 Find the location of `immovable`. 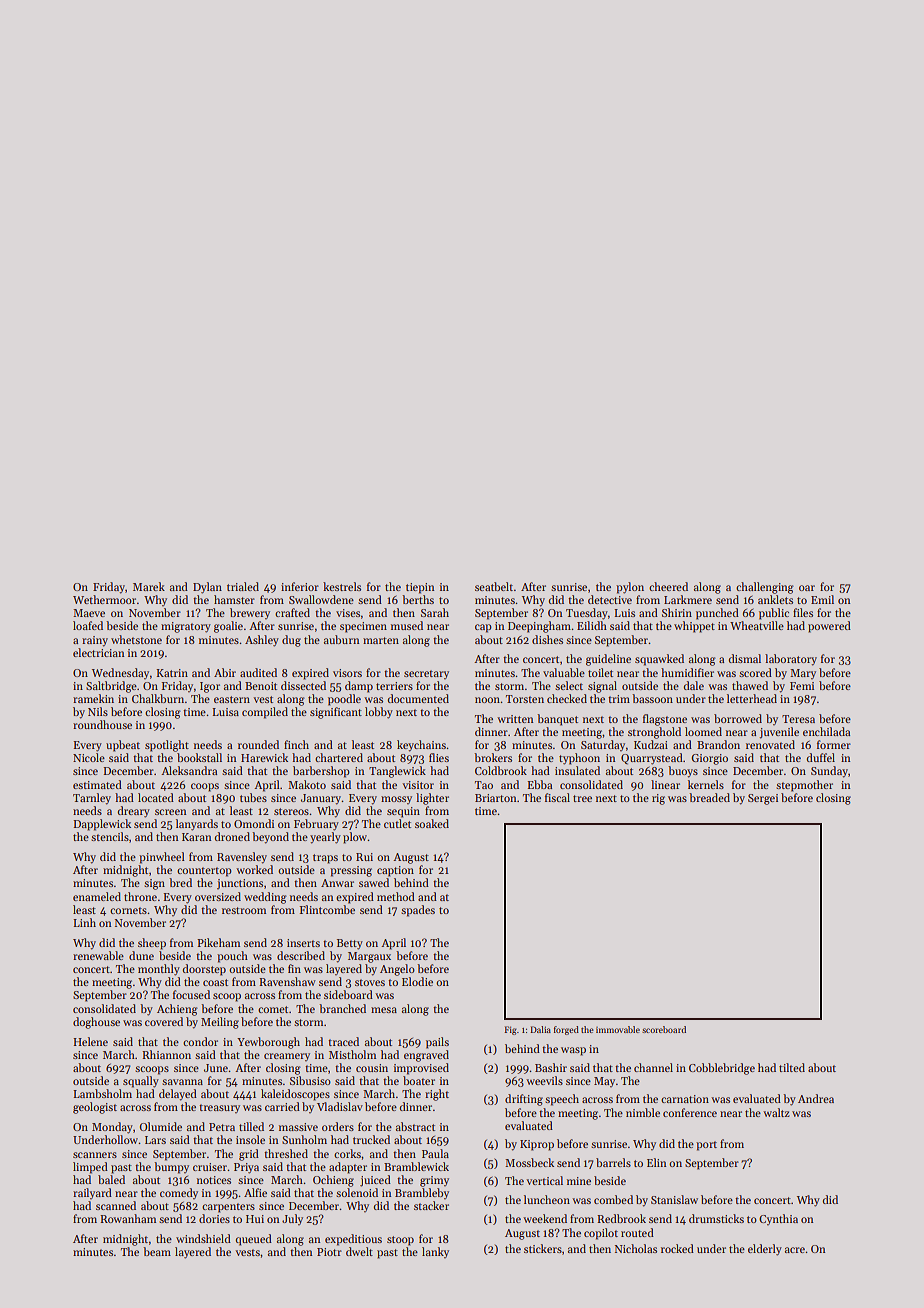

immovable is located at coordinates (618, 1029).
